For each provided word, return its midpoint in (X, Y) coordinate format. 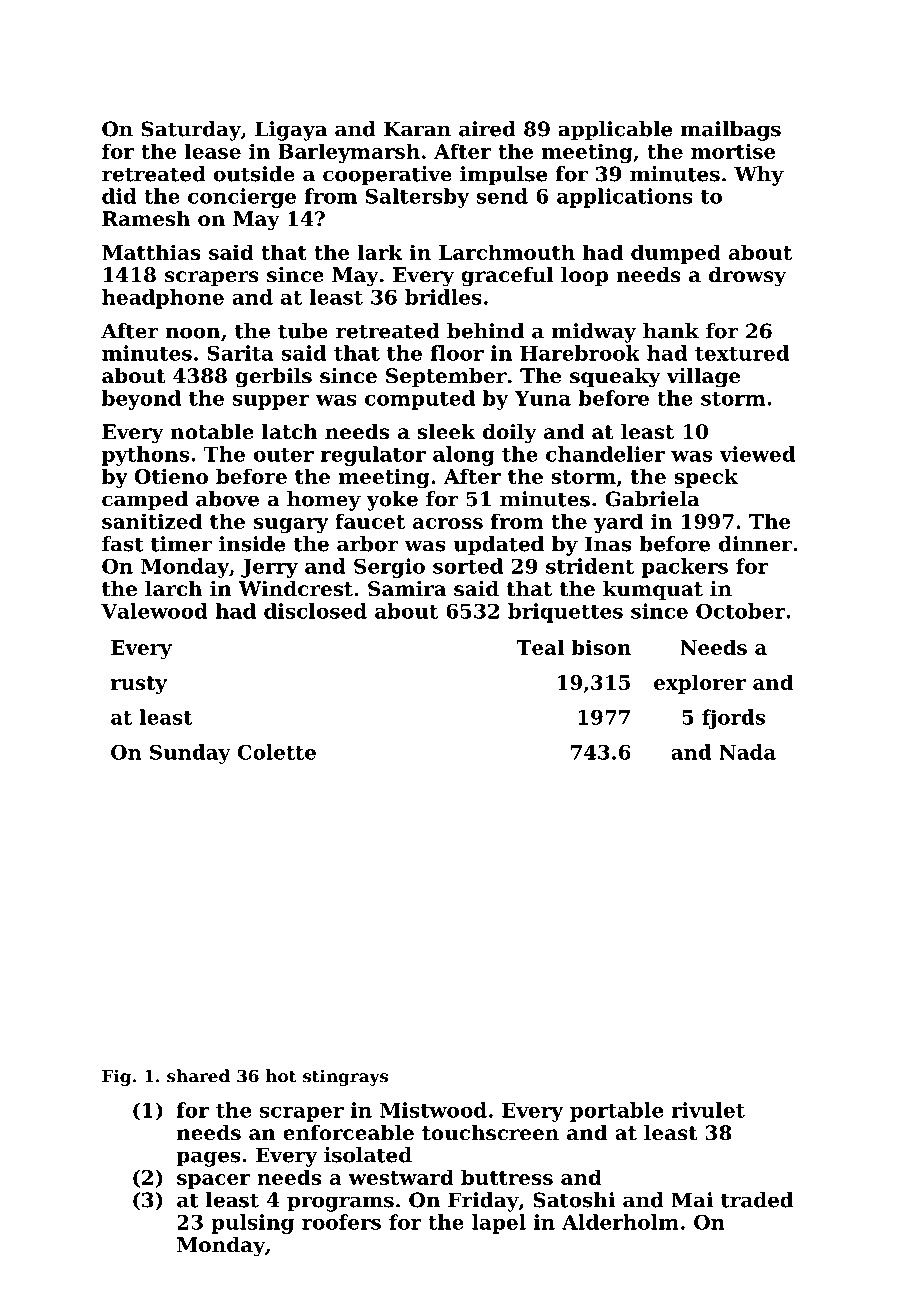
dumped (676, 254)
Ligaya (291, 131)
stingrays (345, 1077)
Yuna (543, 398)
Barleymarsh (349, 153)
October (741, 611)
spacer (213, 1181)
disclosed (315, 611)
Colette (277, 752)
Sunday (190, 754)
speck (706, 478)
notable (212, 432)
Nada (747, 752)
